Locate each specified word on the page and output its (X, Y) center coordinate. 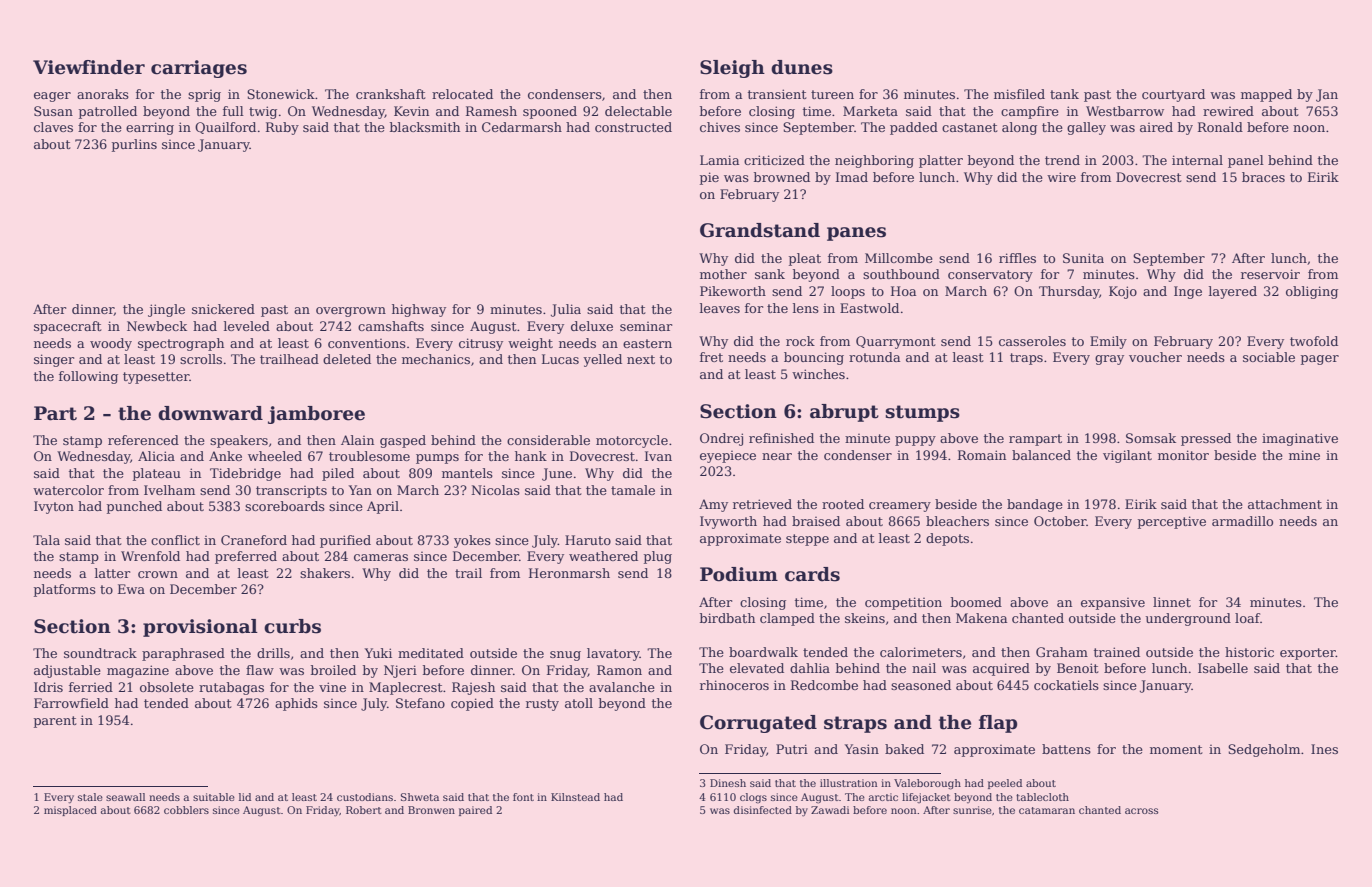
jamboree (316, 415)
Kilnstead (575, 797)
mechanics (436, 359)
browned (782, 177)
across (1141, 811)
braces (1263, 177)
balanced (1041, 455)
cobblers (186, 810)
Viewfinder (89, 67)
